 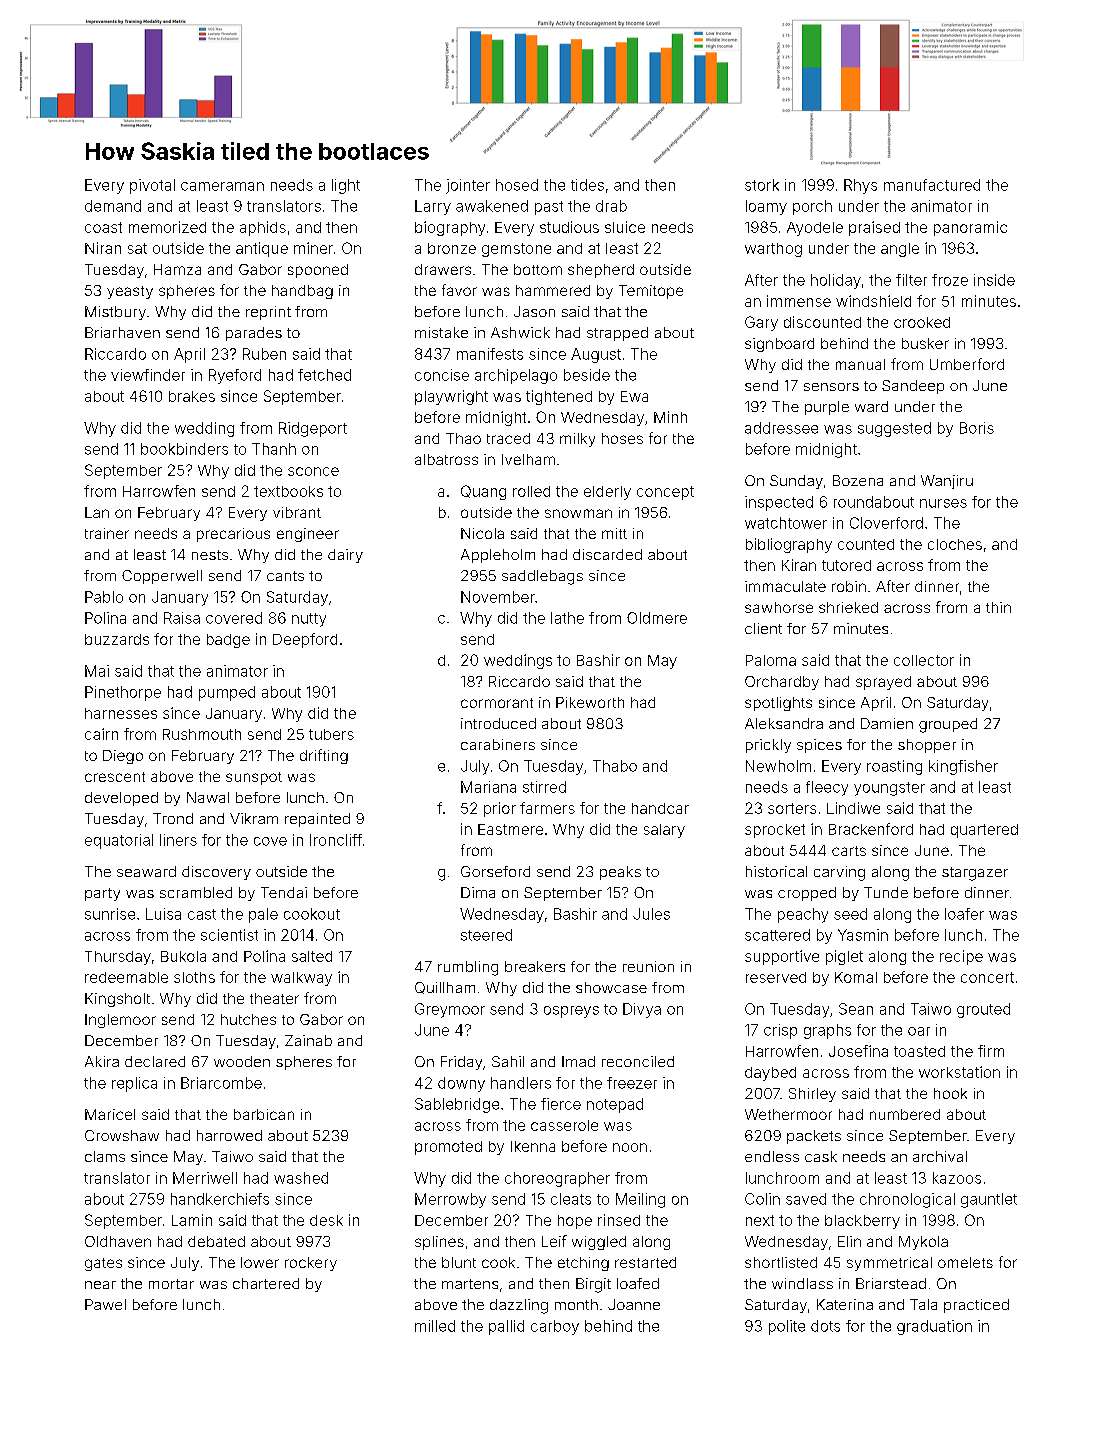 What do you see at coordinates (927, 746) in the image?
I see `shopper` at bounding box center [927, 746].
